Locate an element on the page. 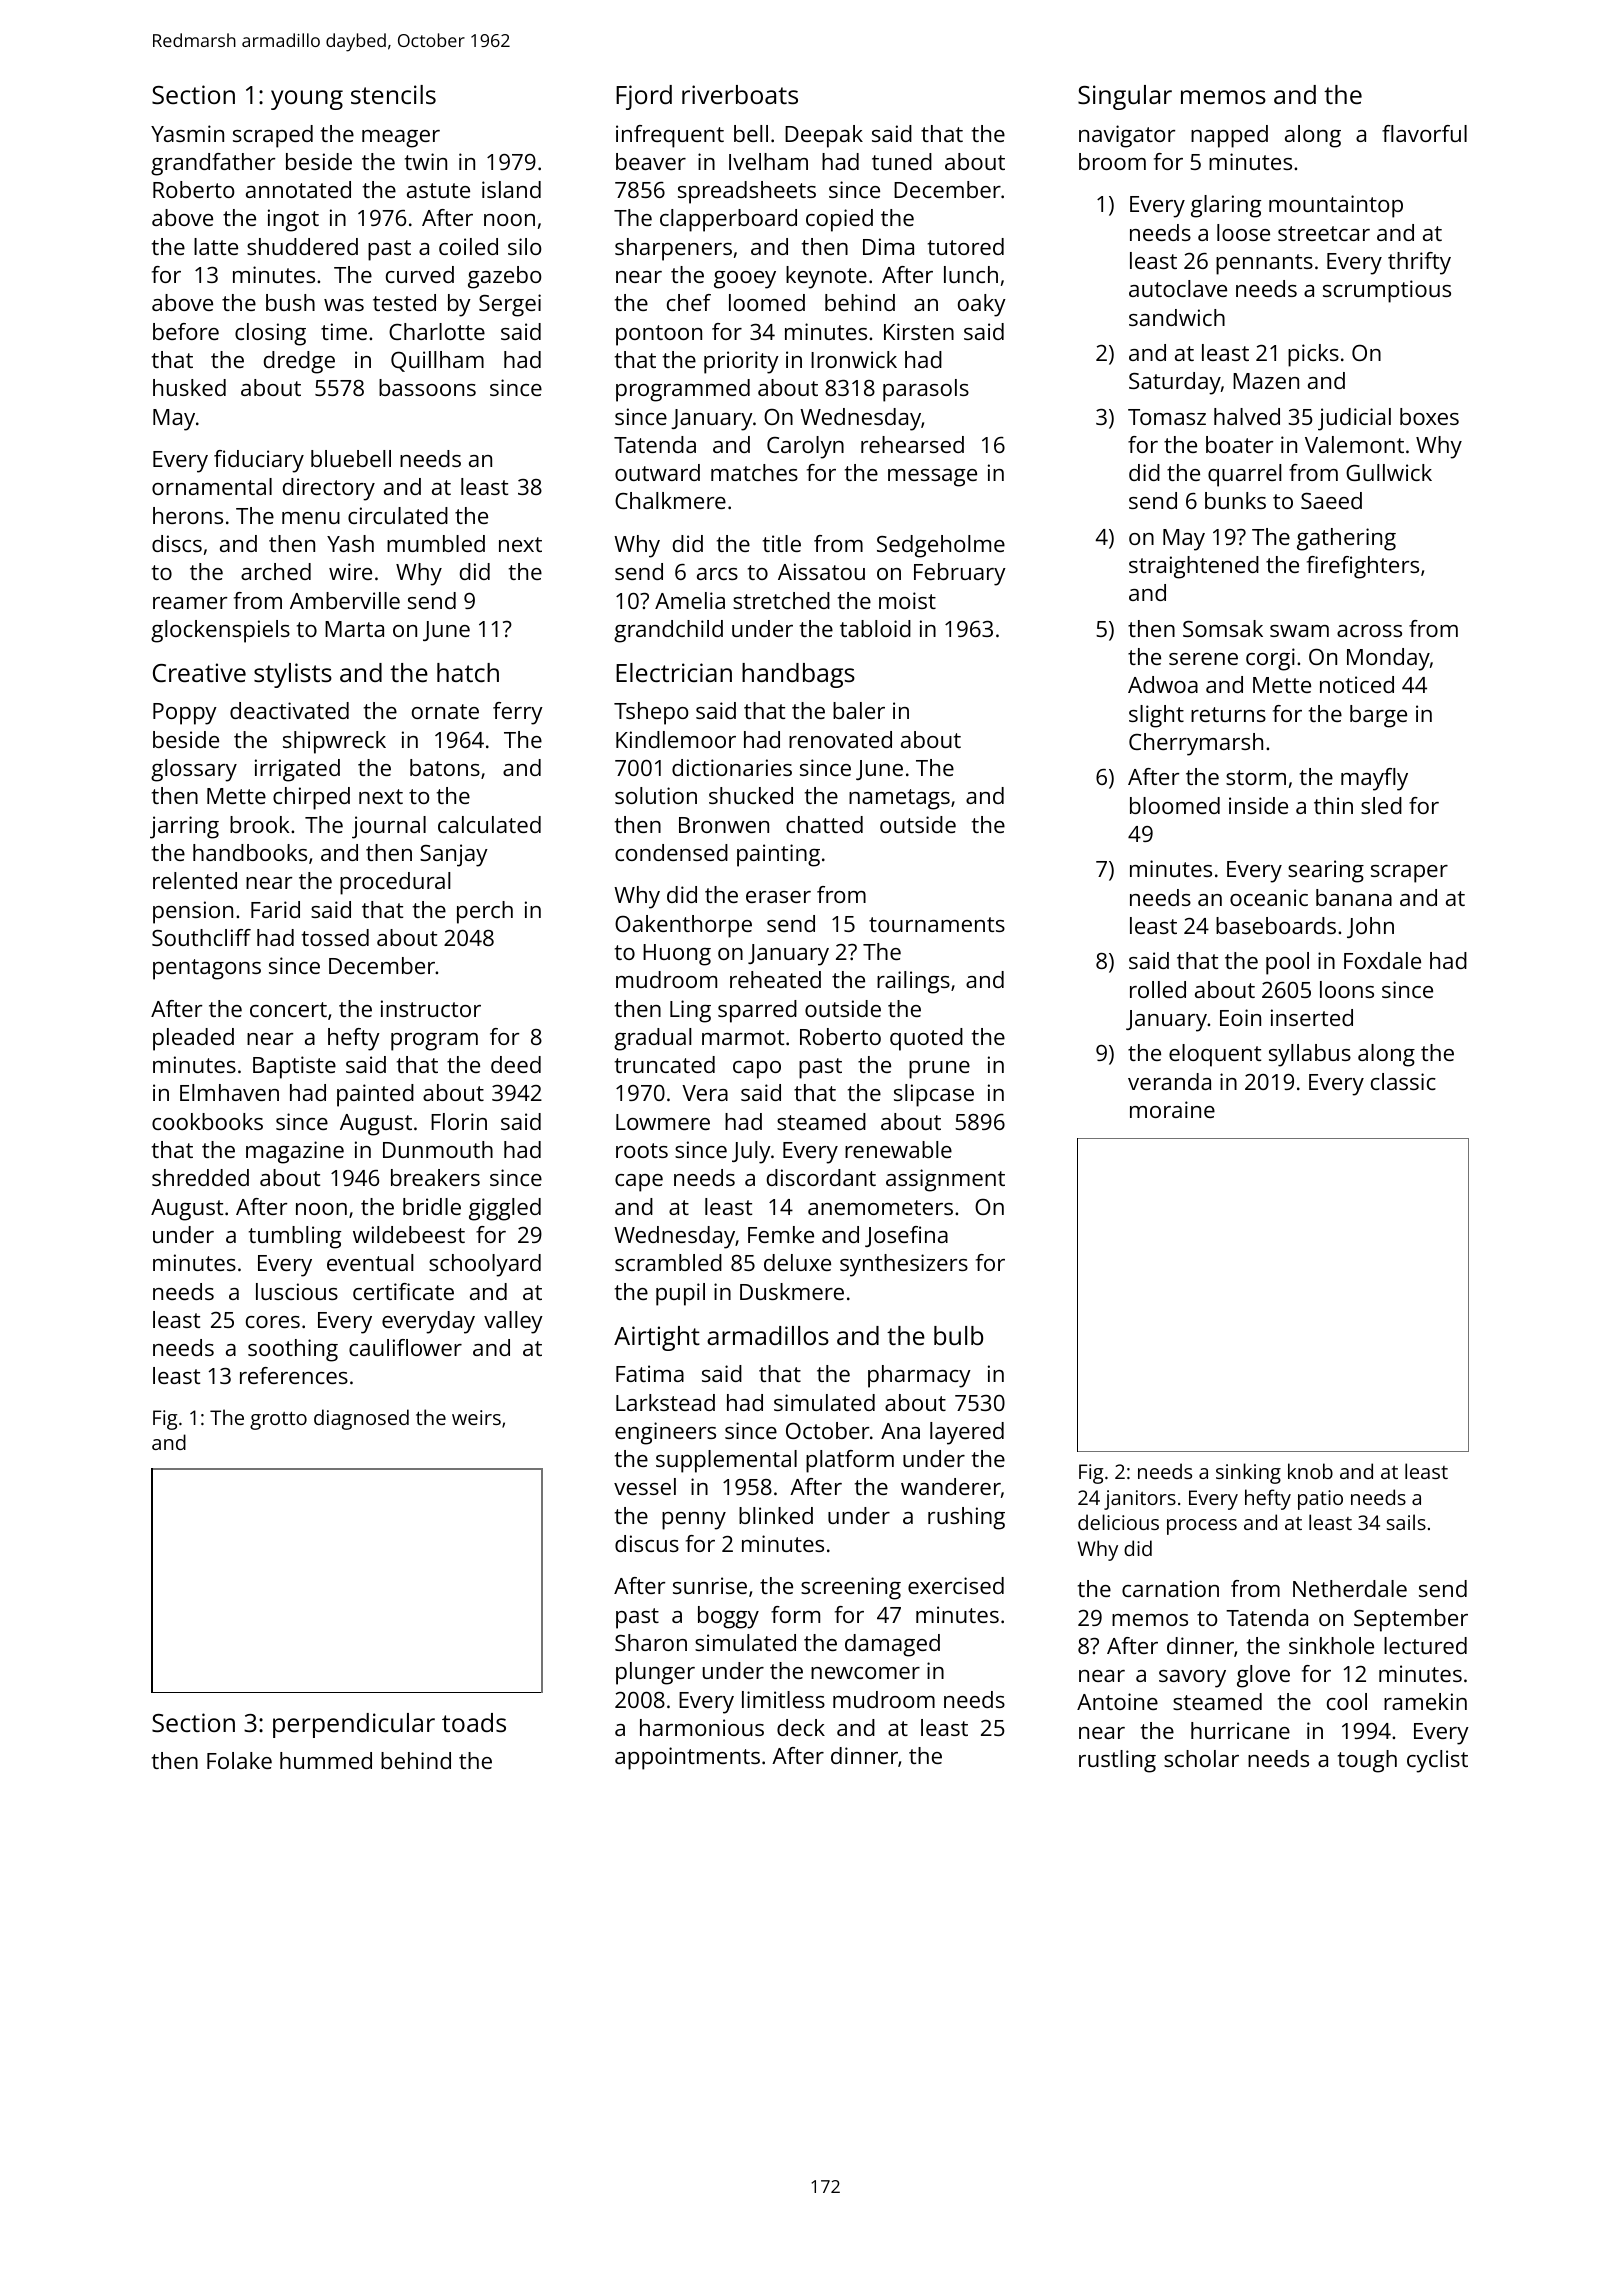  stencils is located at coordinates (393, 94).
